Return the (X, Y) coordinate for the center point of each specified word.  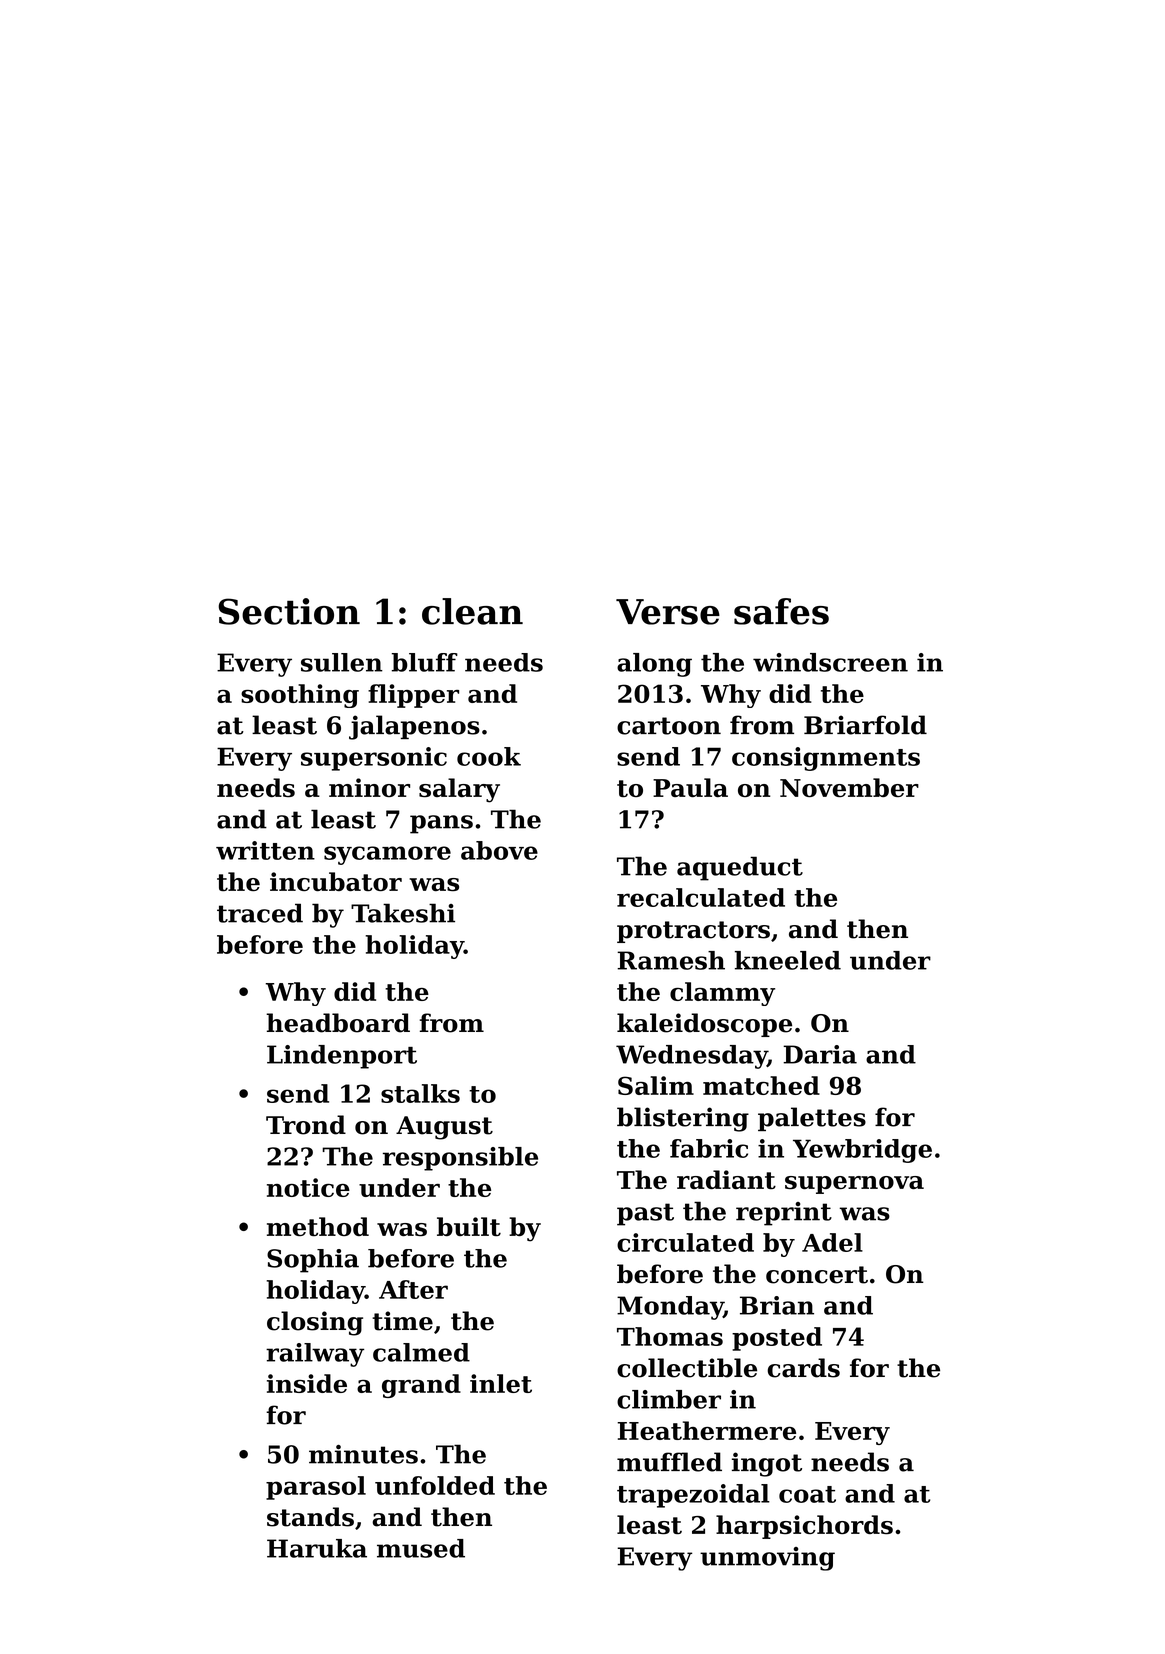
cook (489, 756)
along (654, 665)
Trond (306, 1125)
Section (289, 611)
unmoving (767, 1559)
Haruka (317, 1548)
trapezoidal (693, 1496)
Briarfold (865, 725)
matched (761, 1085)
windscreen (830, 662)
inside (307, 1383)
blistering (683, 1119)
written (265, 850)
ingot (767, 1464)
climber (669, 1399)
